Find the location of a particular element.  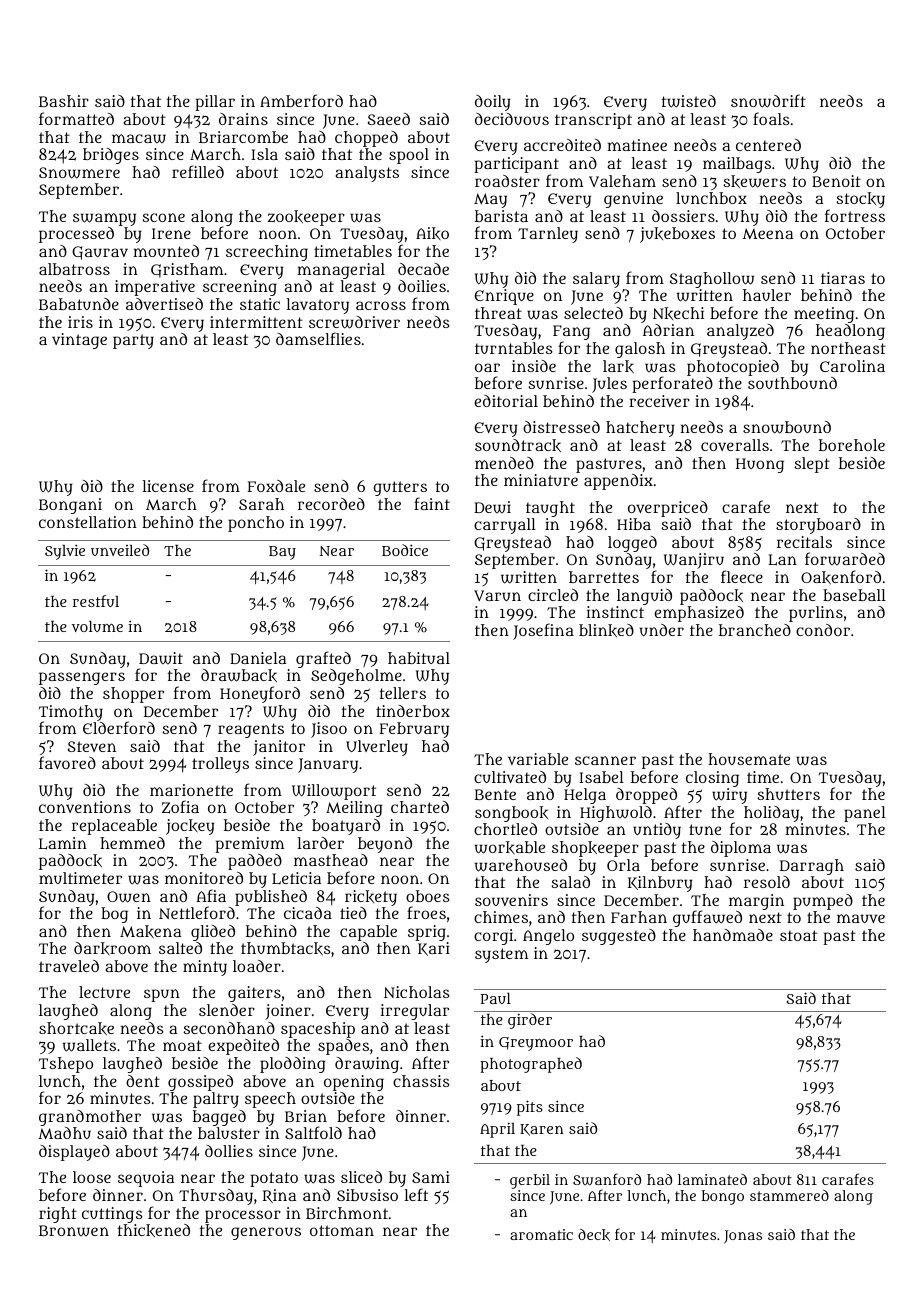

formatted is located at coordinates (76, 118).
